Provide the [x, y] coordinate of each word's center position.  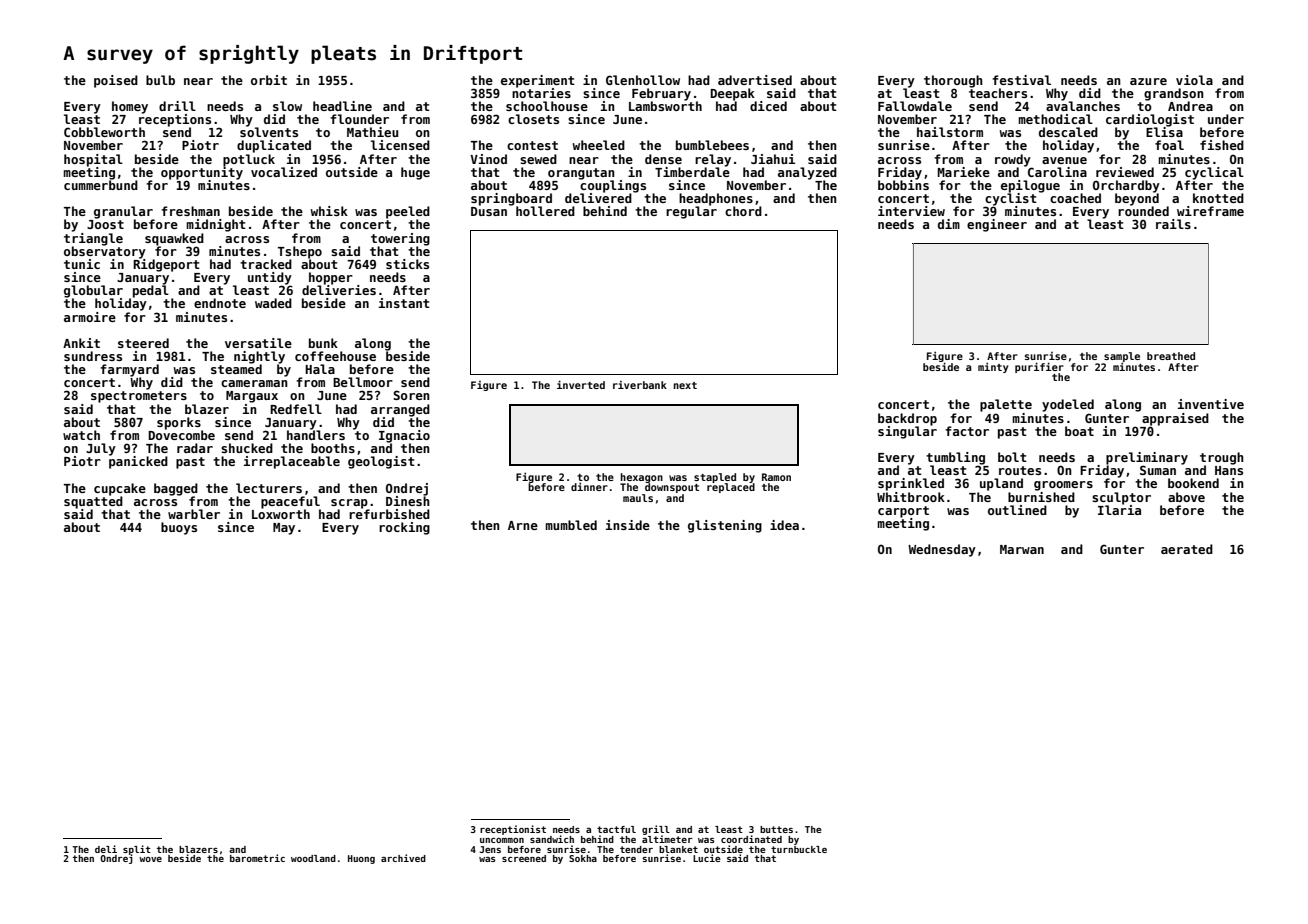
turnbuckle [799, 849]
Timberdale [692, 171]
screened [524, 858]
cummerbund [101, 185]
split [137, 850]
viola [1194, 80]
